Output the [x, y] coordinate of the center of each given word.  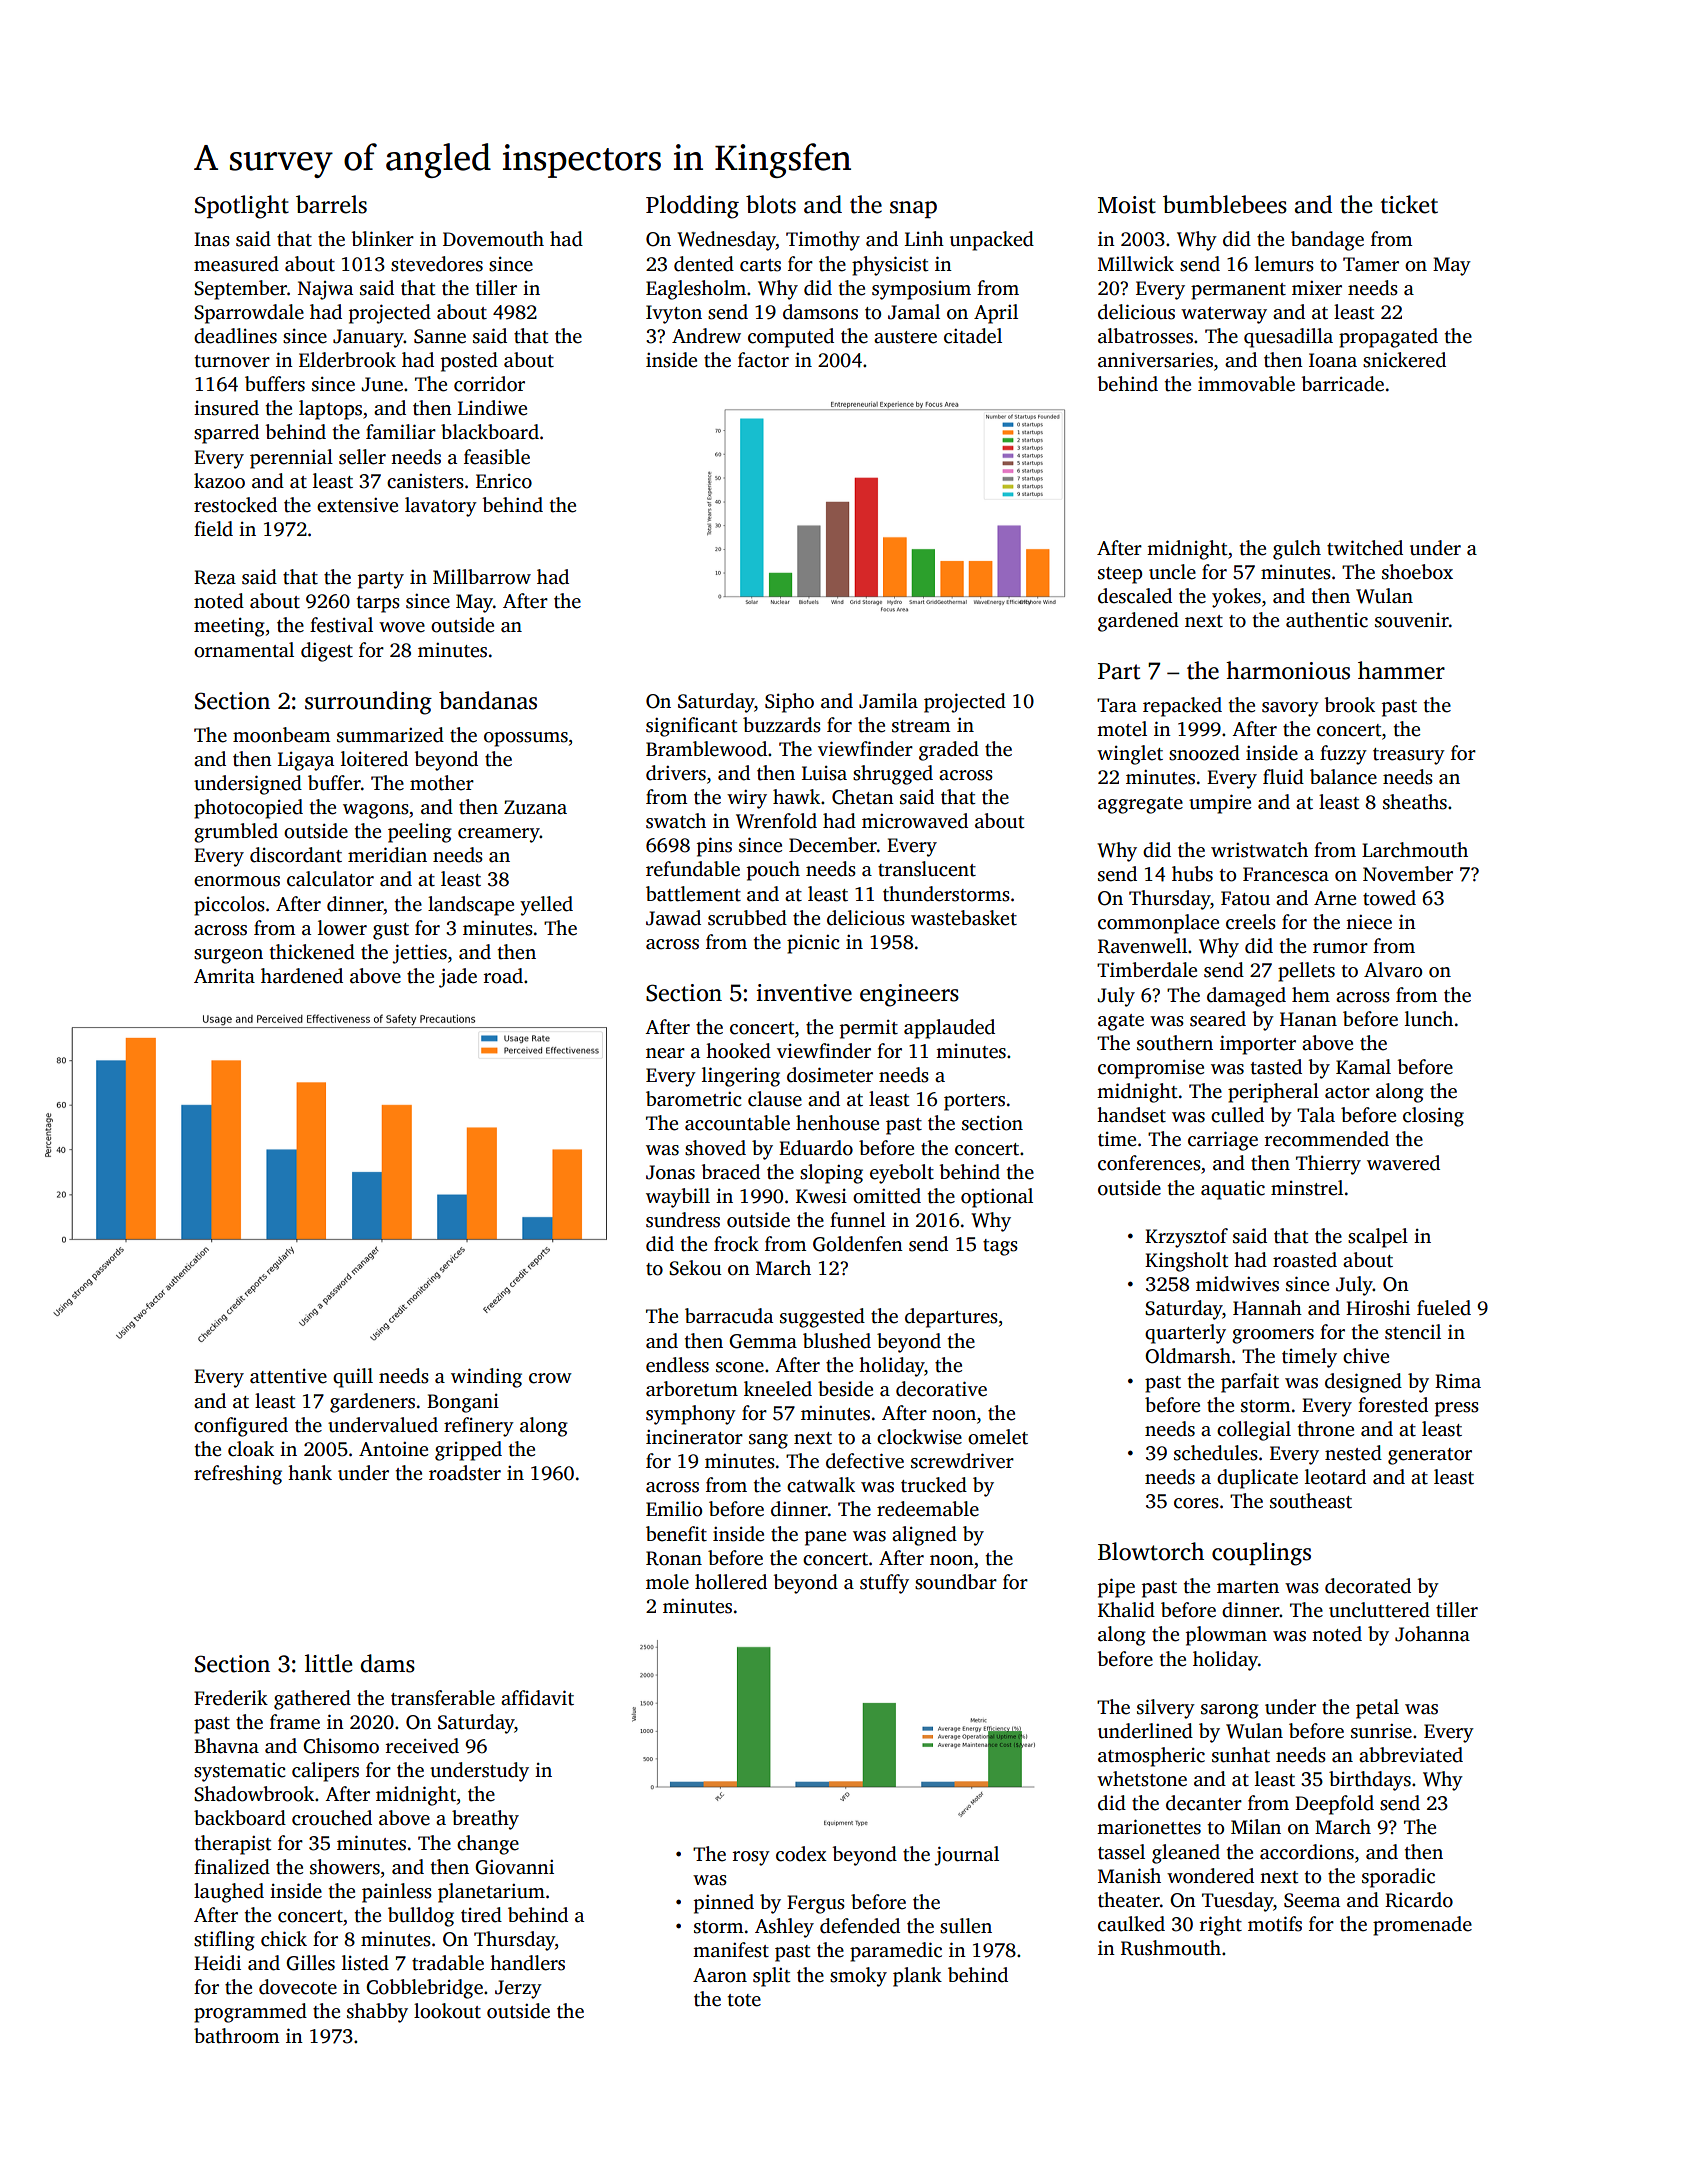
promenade [1422, 1926]
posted [469, 362]
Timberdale [1147, 970]
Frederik [231, 1698]
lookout [447, 2011]
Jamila [888, 701]
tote [744, 2000]
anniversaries [1155, 360]
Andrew [706, 336]
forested [1393, 1405]
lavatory [441, 507]
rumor [1340, 948]
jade [458, 978]
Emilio [674, 1509]
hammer [1401, 670]
